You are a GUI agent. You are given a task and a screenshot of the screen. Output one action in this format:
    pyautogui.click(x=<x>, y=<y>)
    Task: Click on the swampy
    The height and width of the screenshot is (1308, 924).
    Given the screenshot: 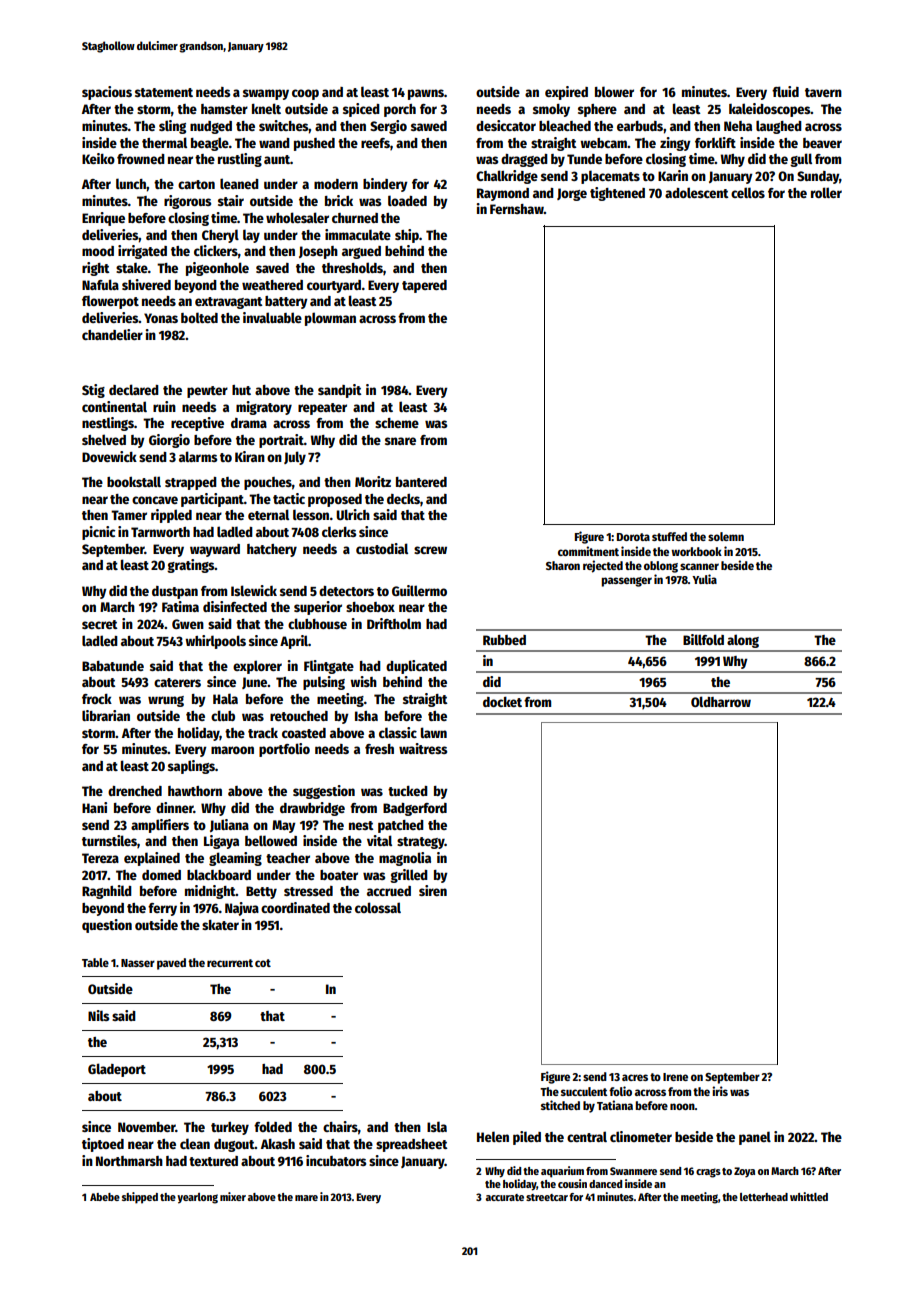 What is the action you would take?
    pyautogui.click(x=266, y=94)
